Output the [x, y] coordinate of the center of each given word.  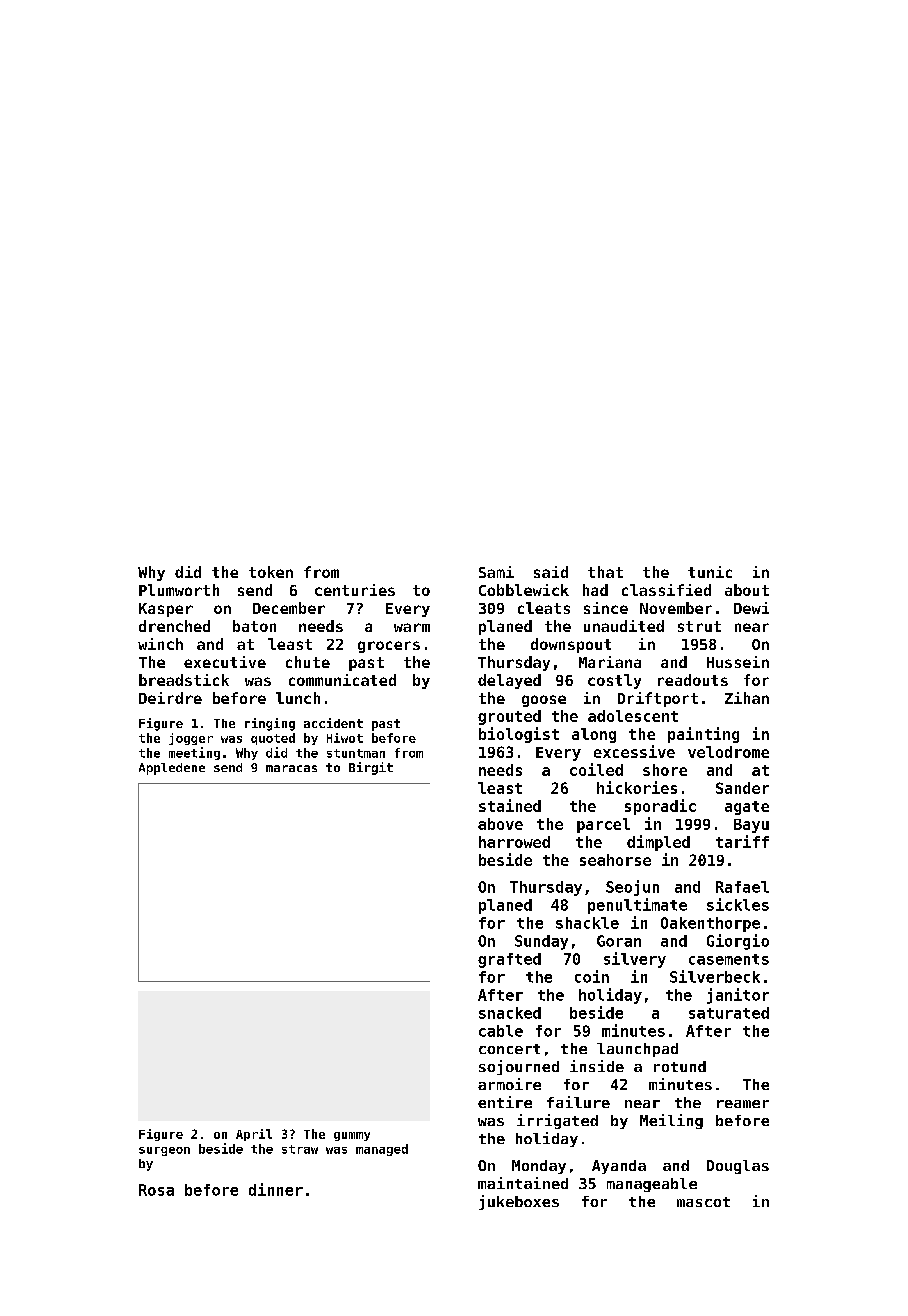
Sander [742, 788]
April [254, 1135]
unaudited [624, 626]
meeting [194, 753]
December [289, 608]
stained [510, 805]
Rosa [156, 1190]
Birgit [371, 768]
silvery [635, 960]
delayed [509, 681]
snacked [510, 1013]
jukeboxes [519, 1202]
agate [747, 808]
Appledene [172, 769]
